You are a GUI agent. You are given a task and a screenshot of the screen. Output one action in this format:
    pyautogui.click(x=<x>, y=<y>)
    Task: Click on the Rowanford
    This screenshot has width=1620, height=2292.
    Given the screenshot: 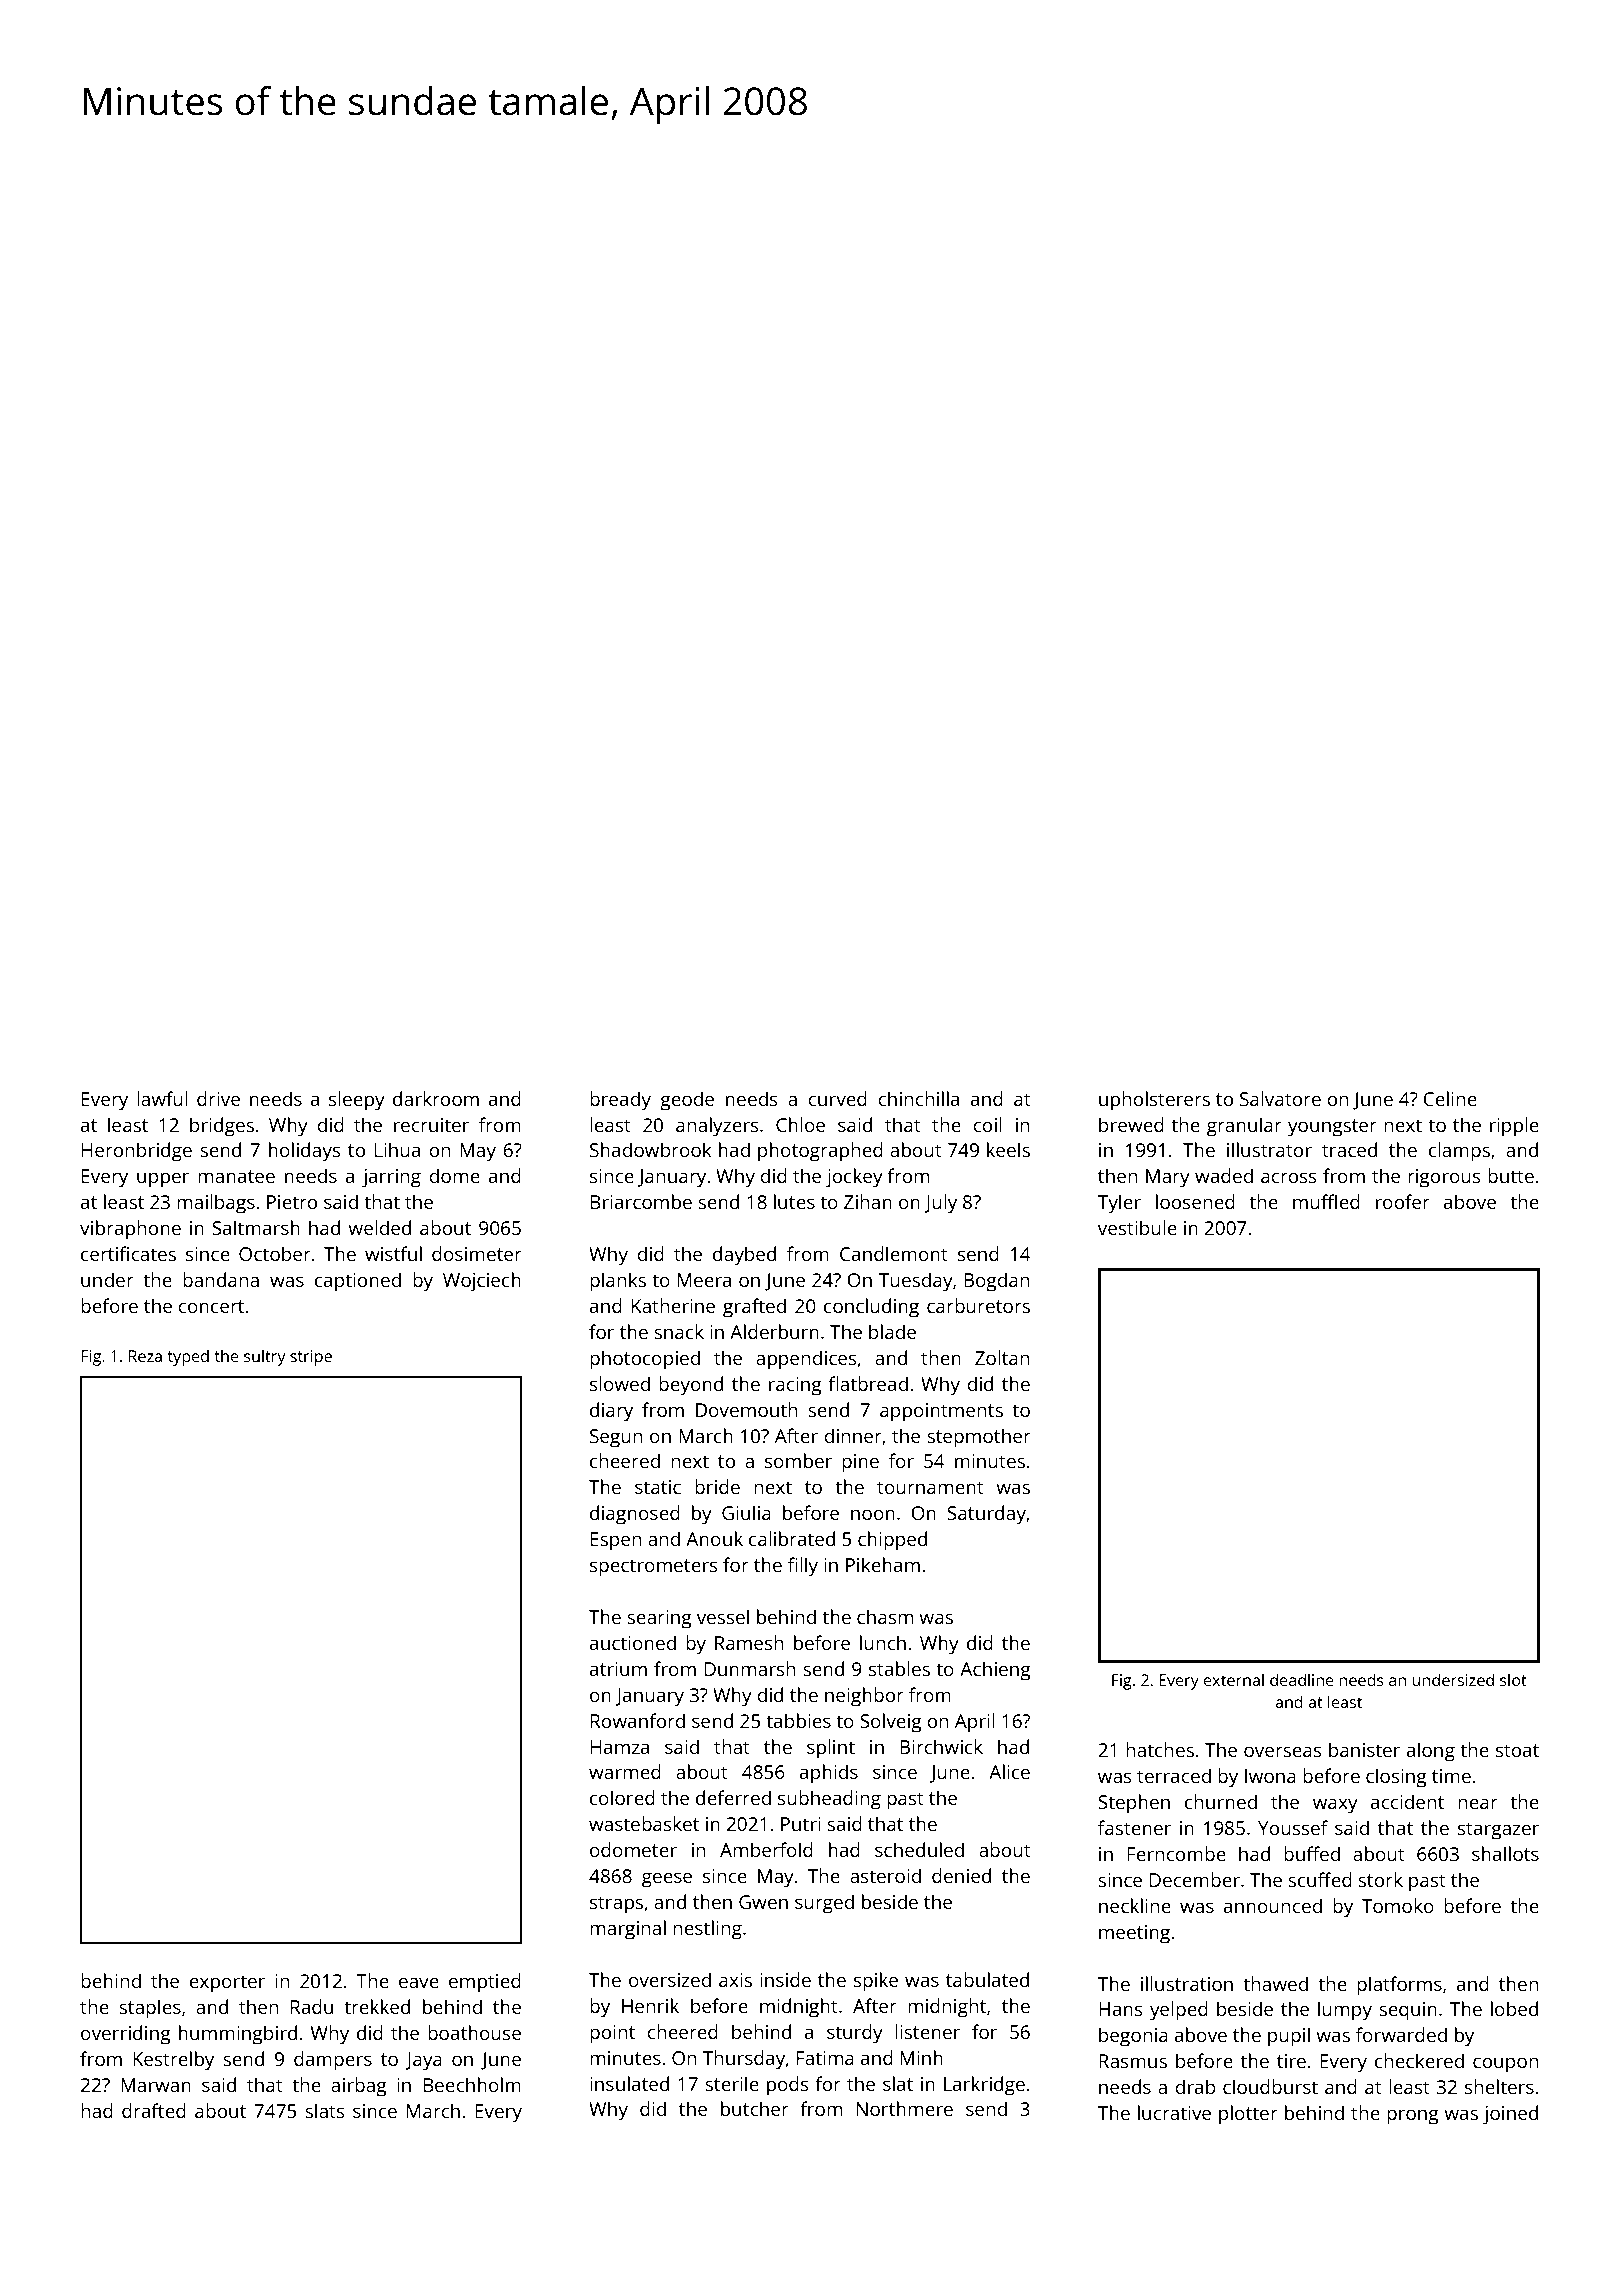 What is the action you would take?
    pyautogui.click(x=638, y=1720)
